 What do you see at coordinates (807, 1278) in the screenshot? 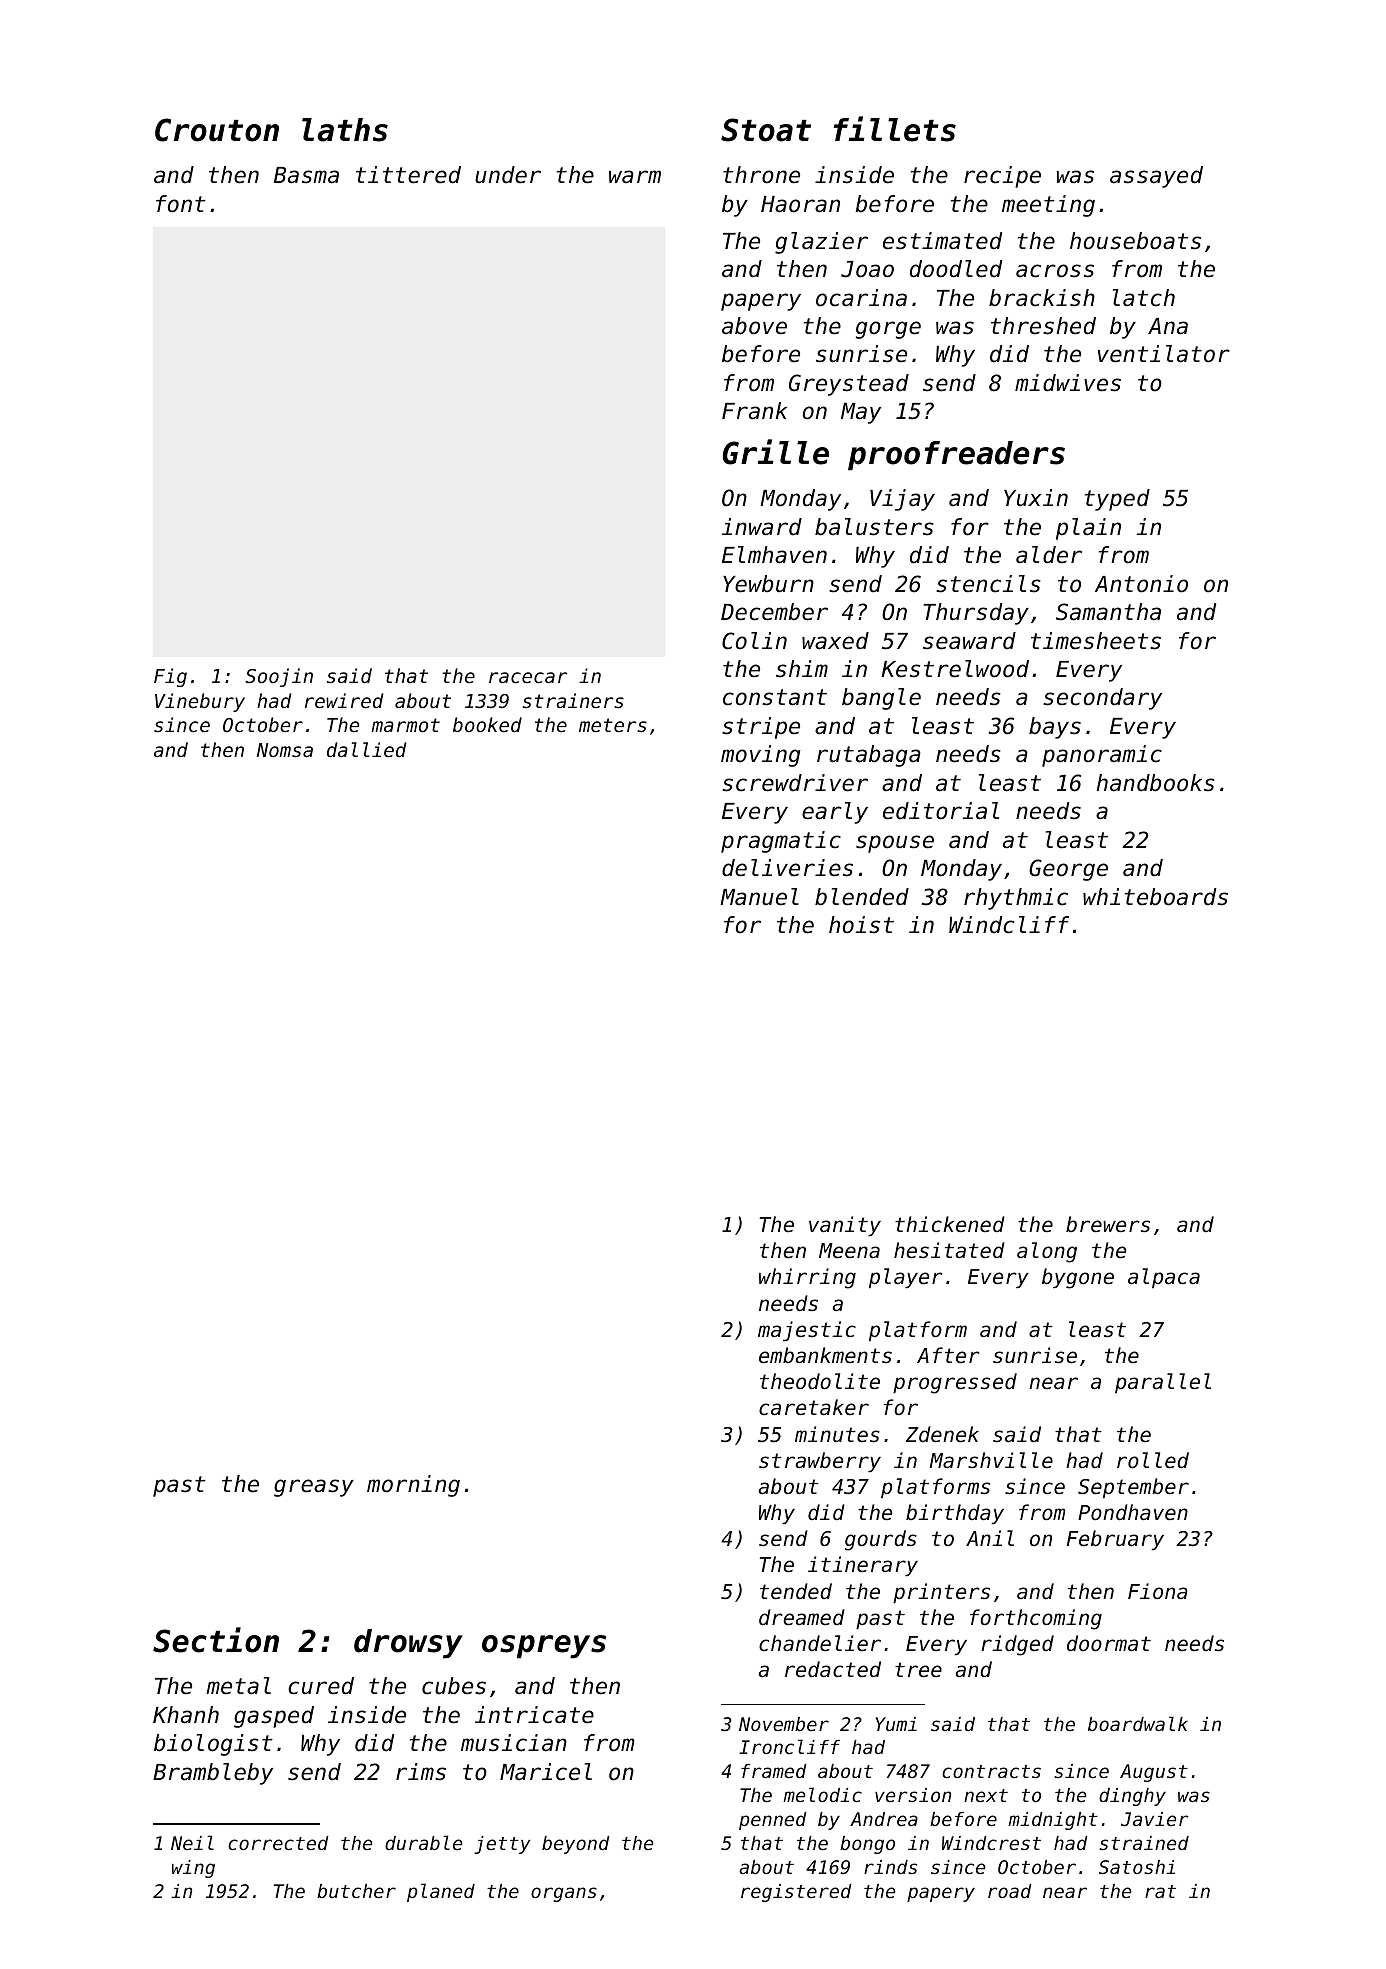
I see `whirring` at bounding box center [807, 1278].
